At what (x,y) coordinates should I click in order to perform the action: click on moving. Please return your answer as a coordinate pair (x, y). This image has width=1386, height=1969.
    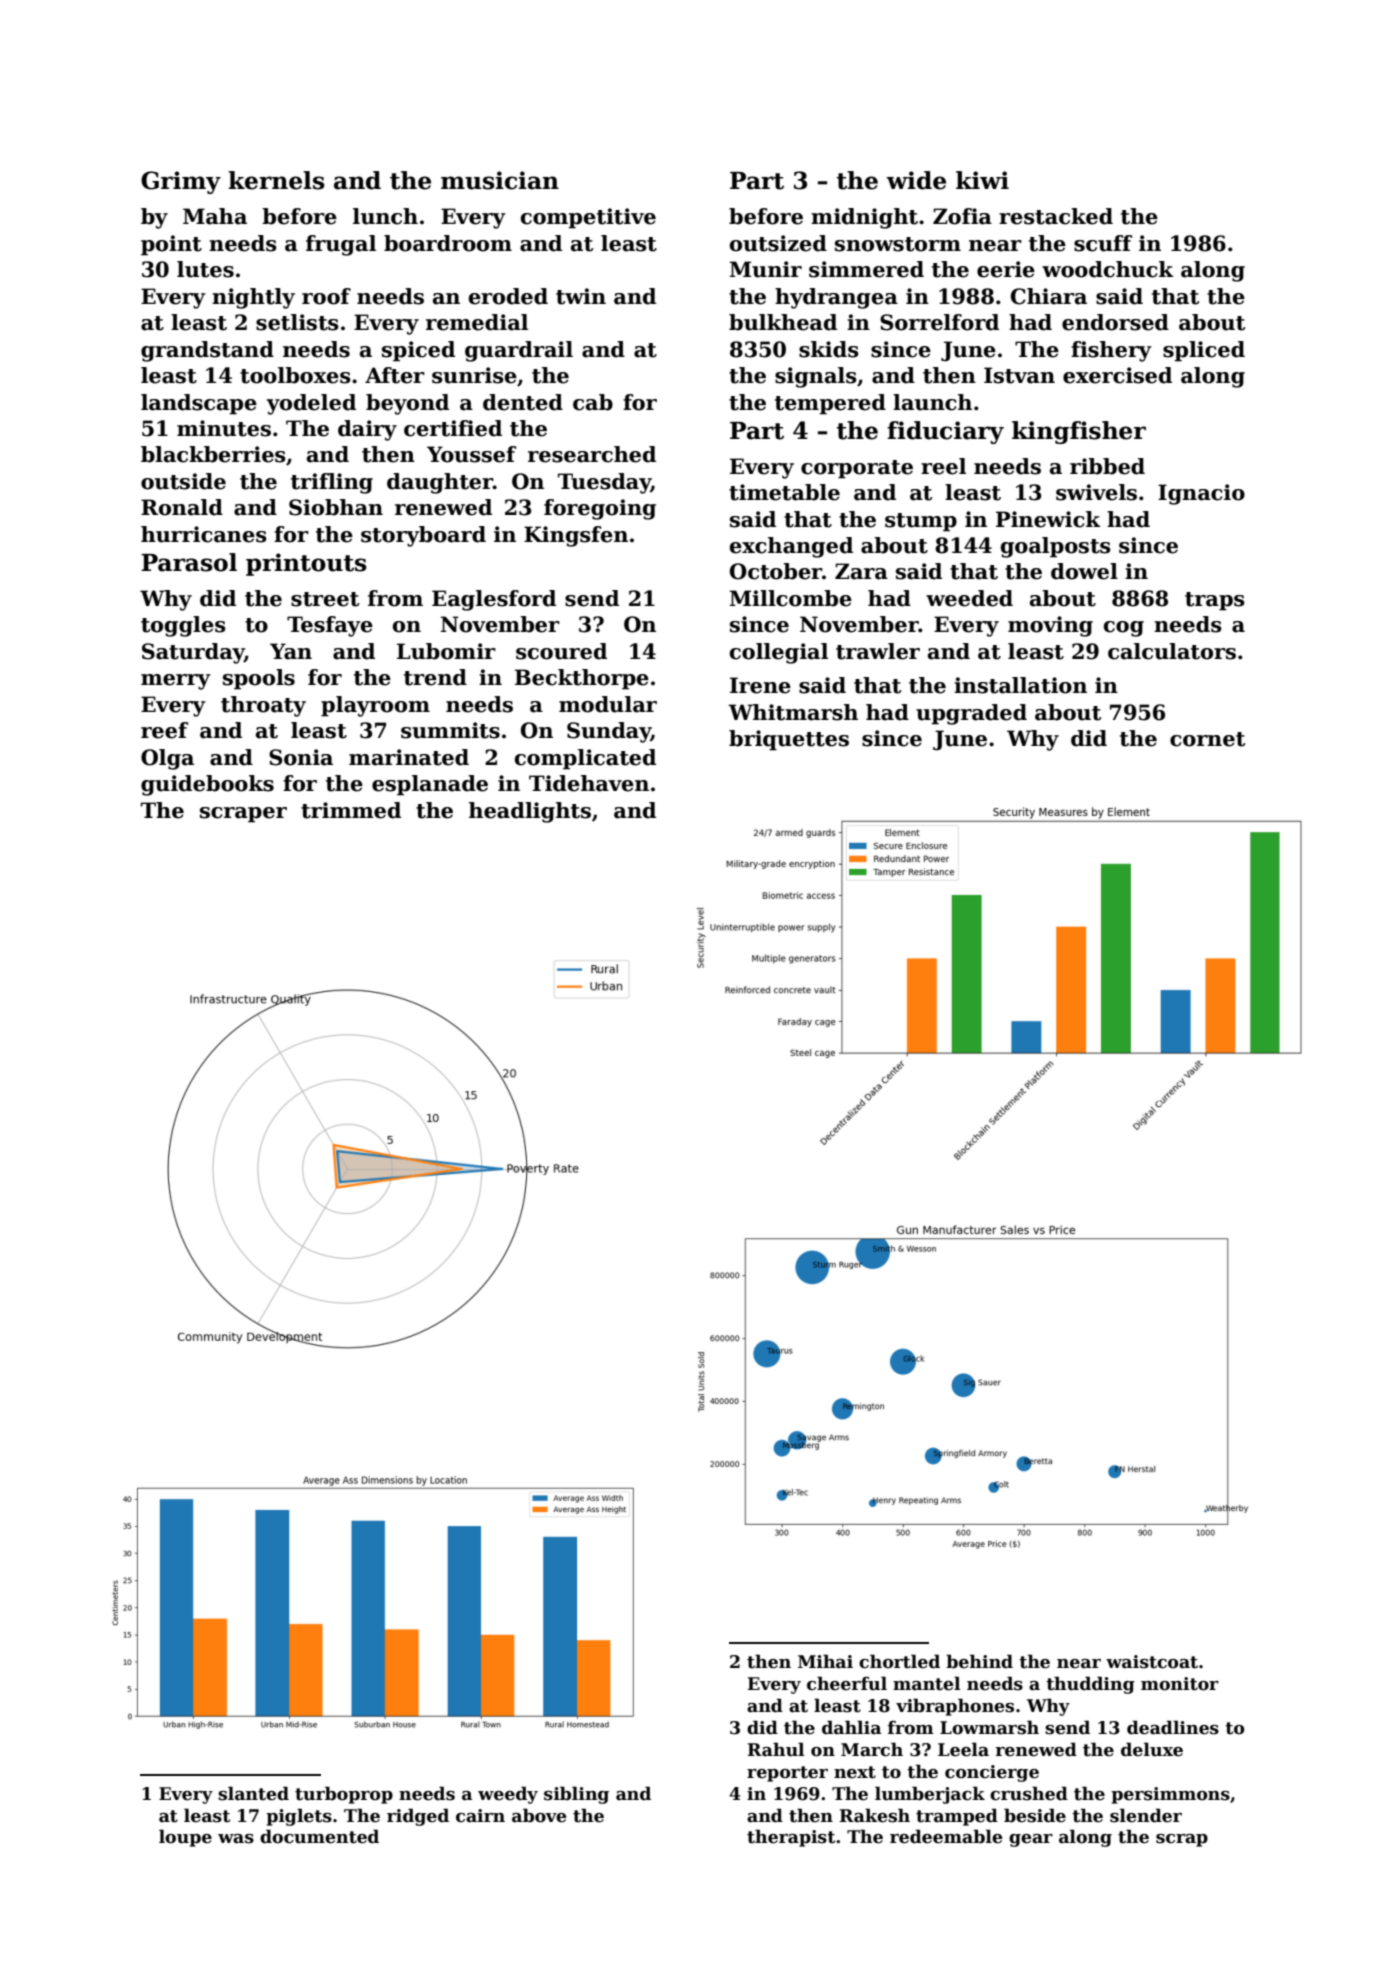
    Looking at the image, I should click on (1050, 626).
